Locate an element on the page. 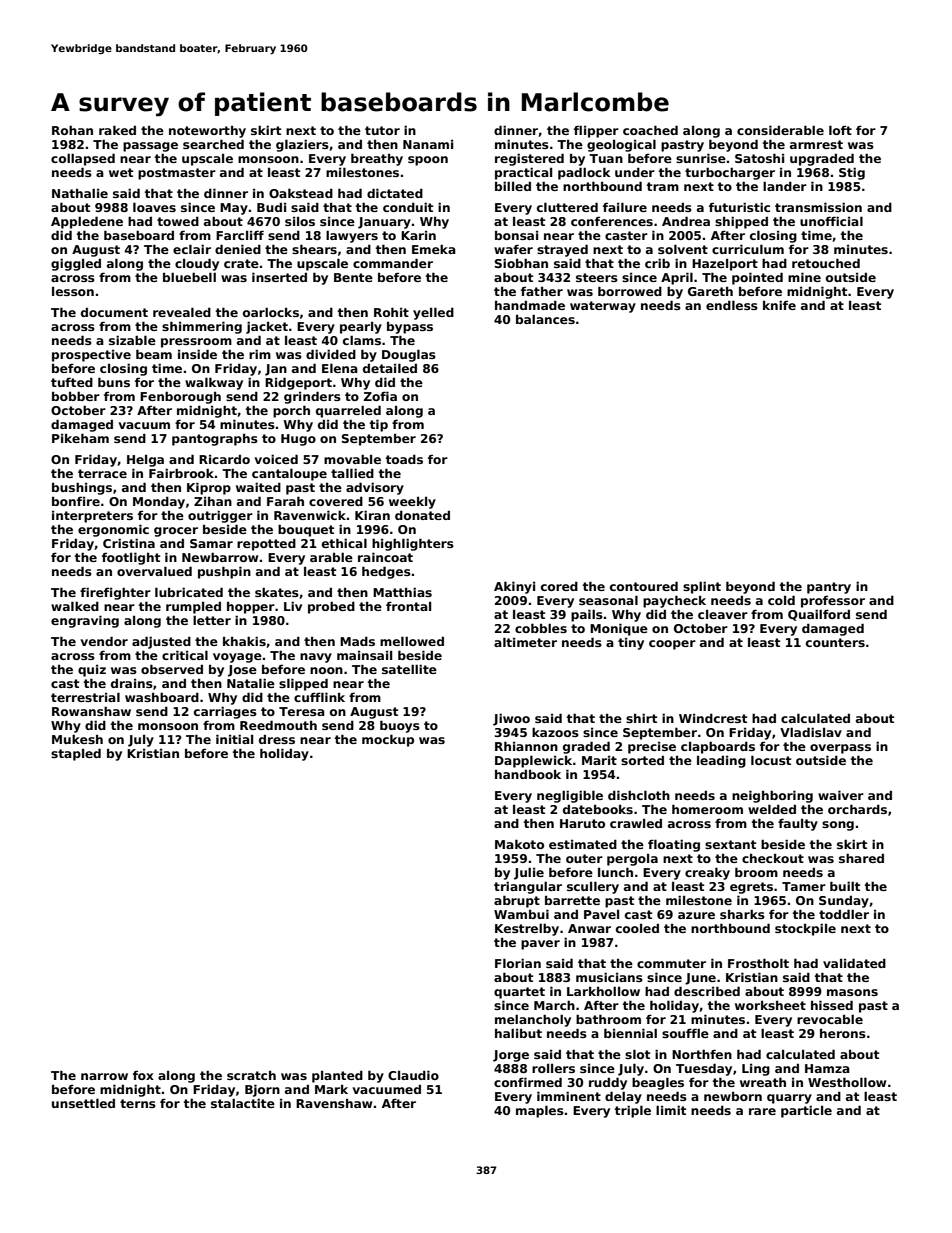 This page has height=1233, width=952. scratch is located at coordinates (251, 1075).
